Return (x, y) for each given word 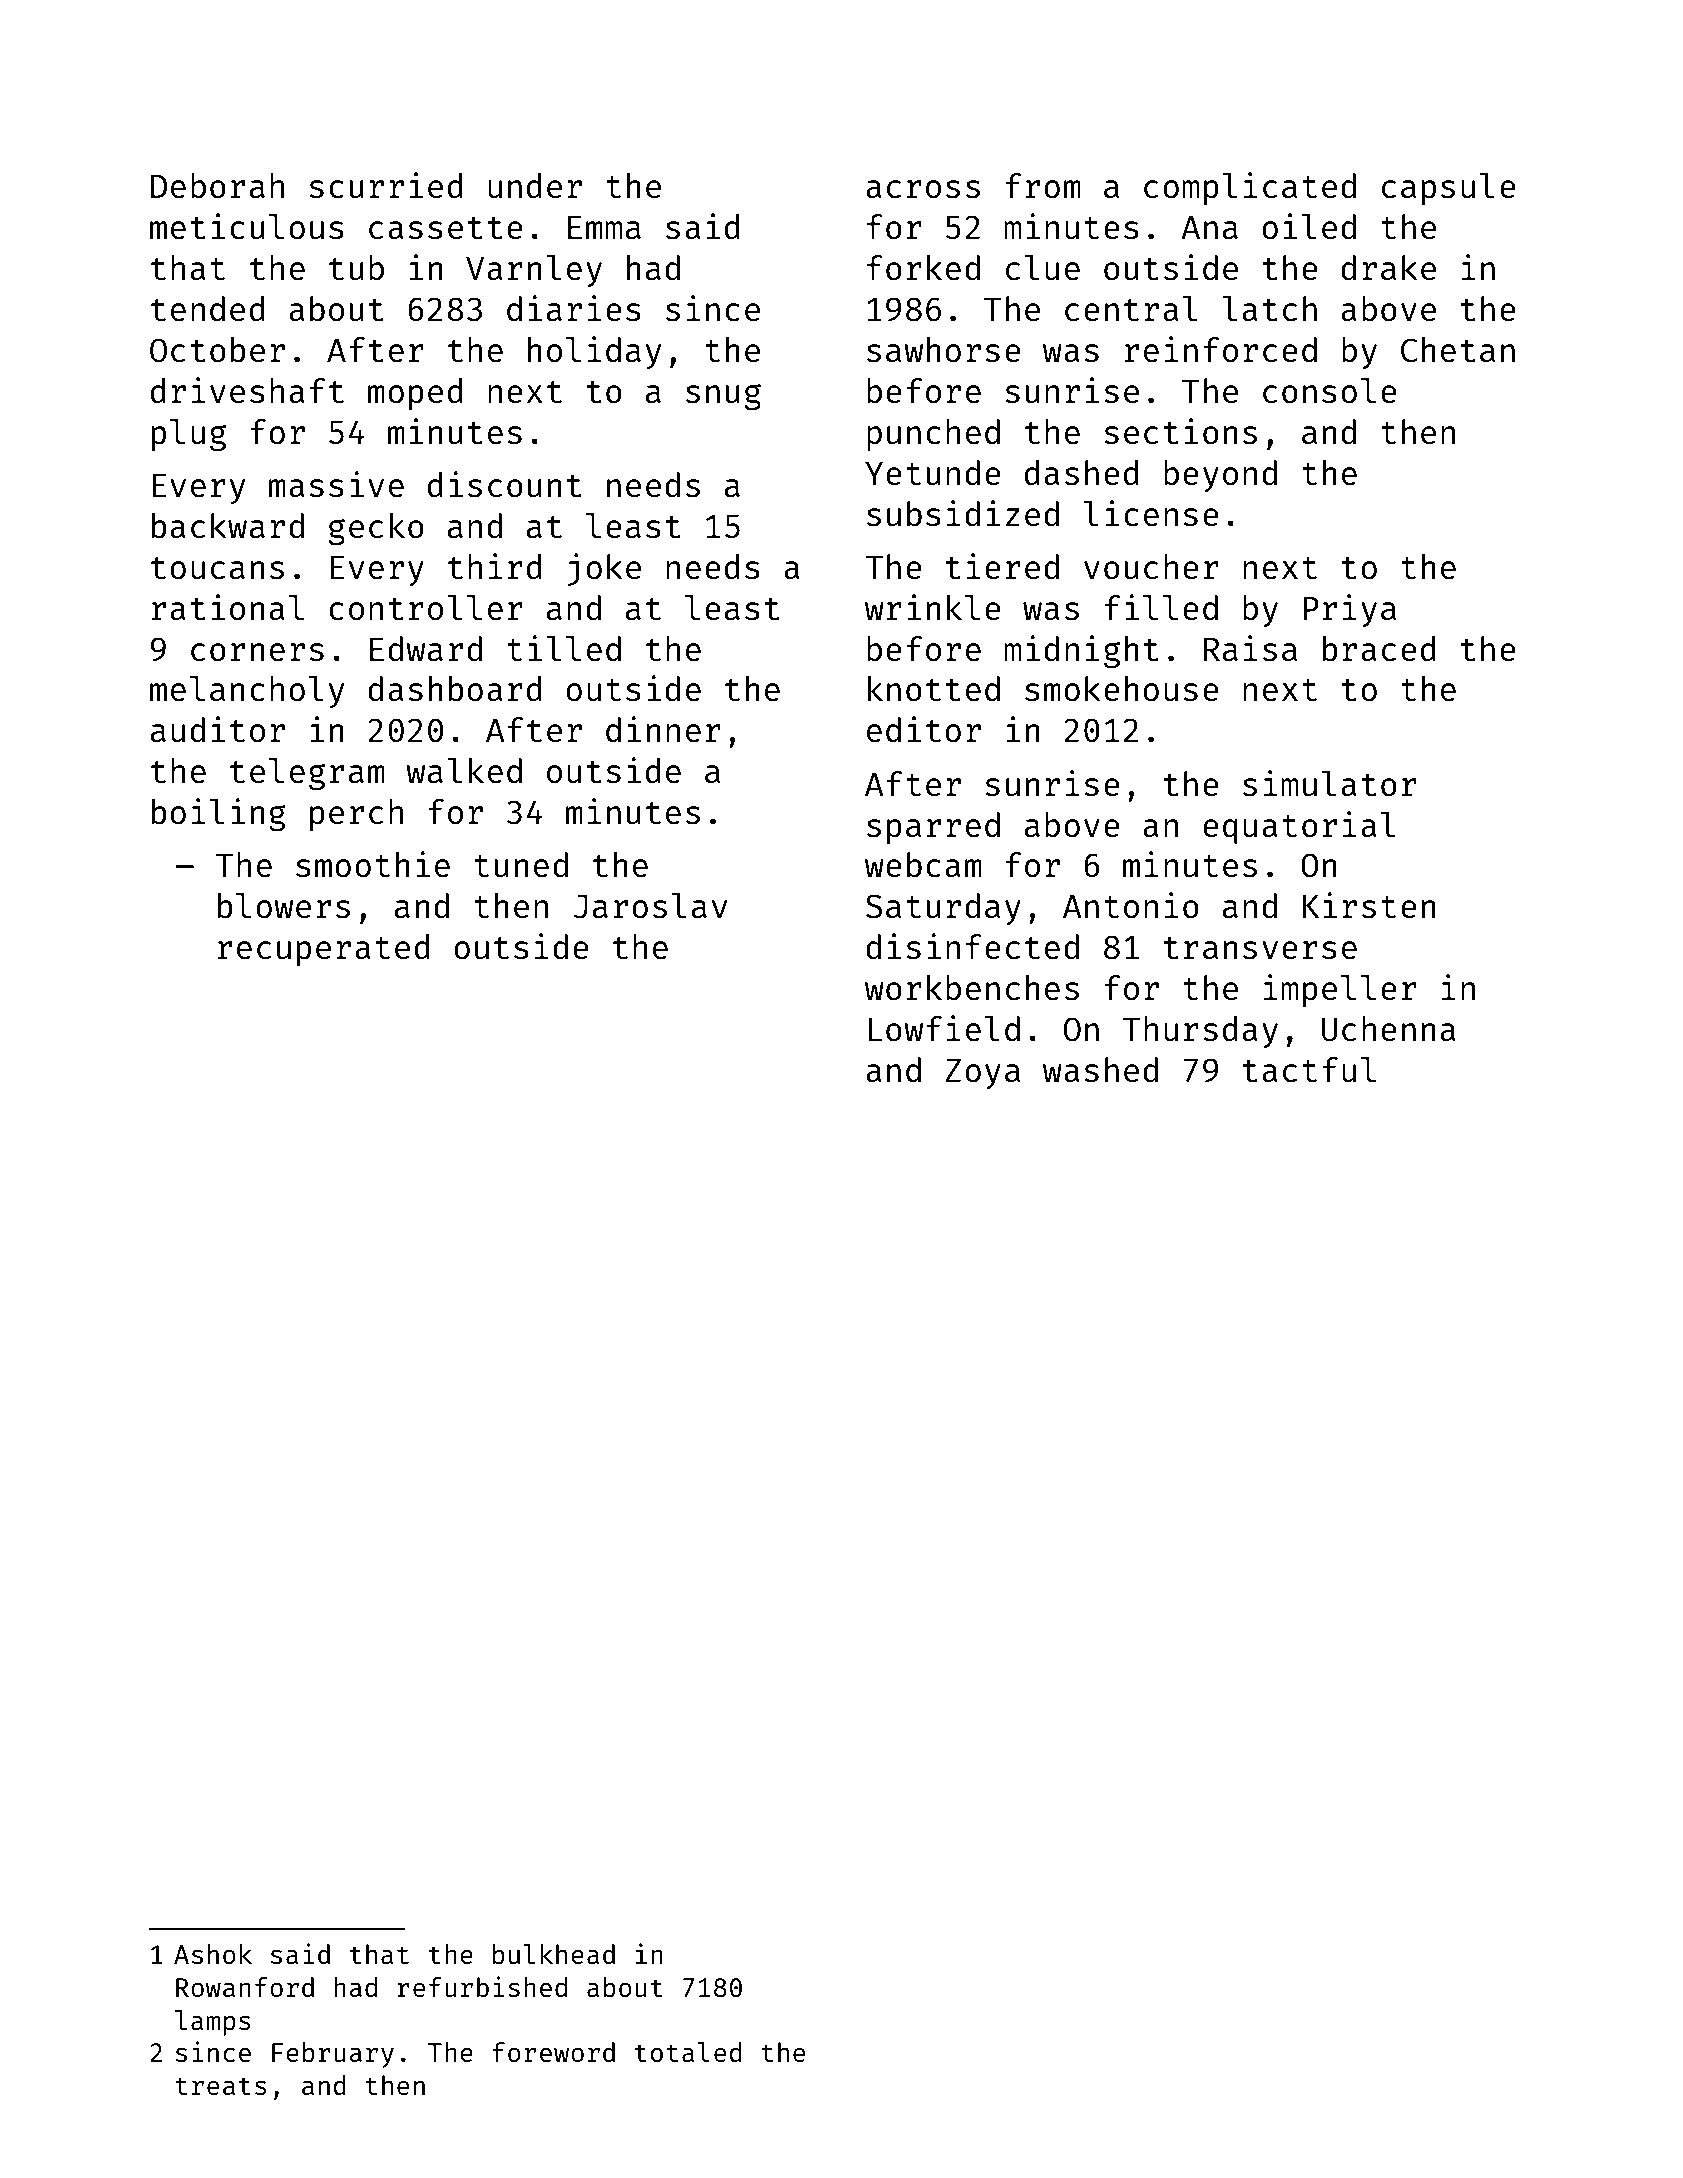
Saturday (943, 909)
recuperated (324, 950)
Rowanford (245, 1987)
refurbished (482, 1986)
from (1043, 186)
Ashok (213, 1954)
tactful (1309, 1070)
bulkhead (554, 1954)
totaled (688, 2052)
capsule (1449, 189)
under (535, 186)
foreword (553, 2052)
